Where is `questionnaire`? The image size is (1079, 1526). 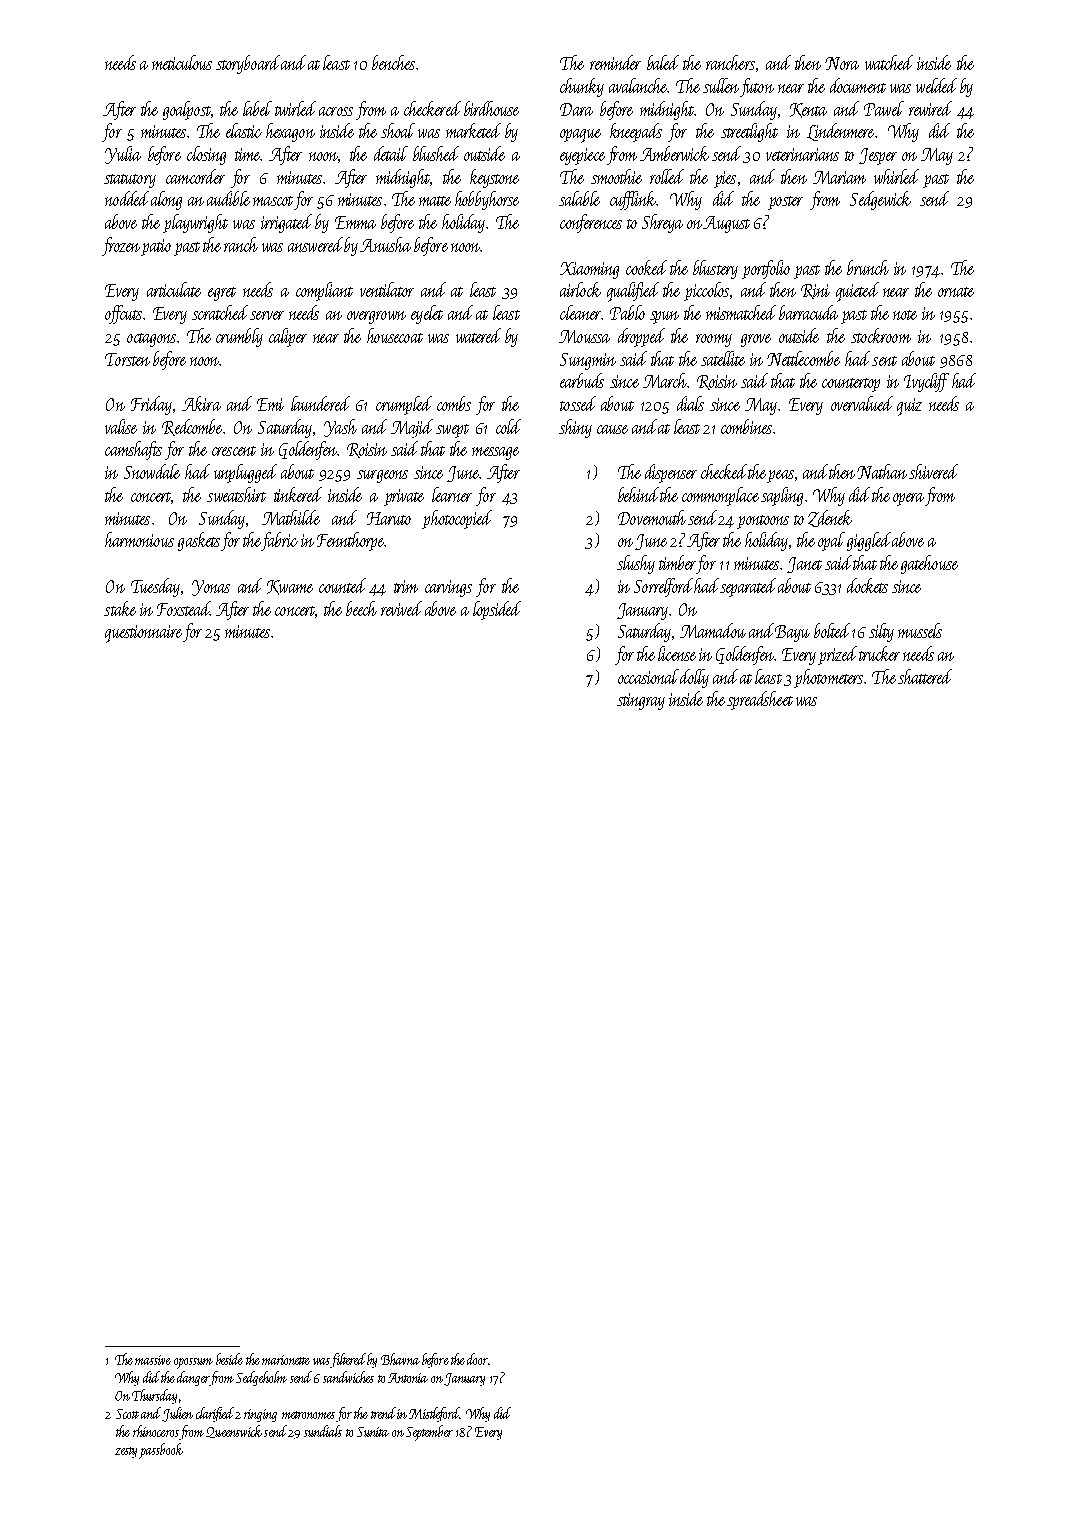
questionnaire is located at coordinates (143, 634).
